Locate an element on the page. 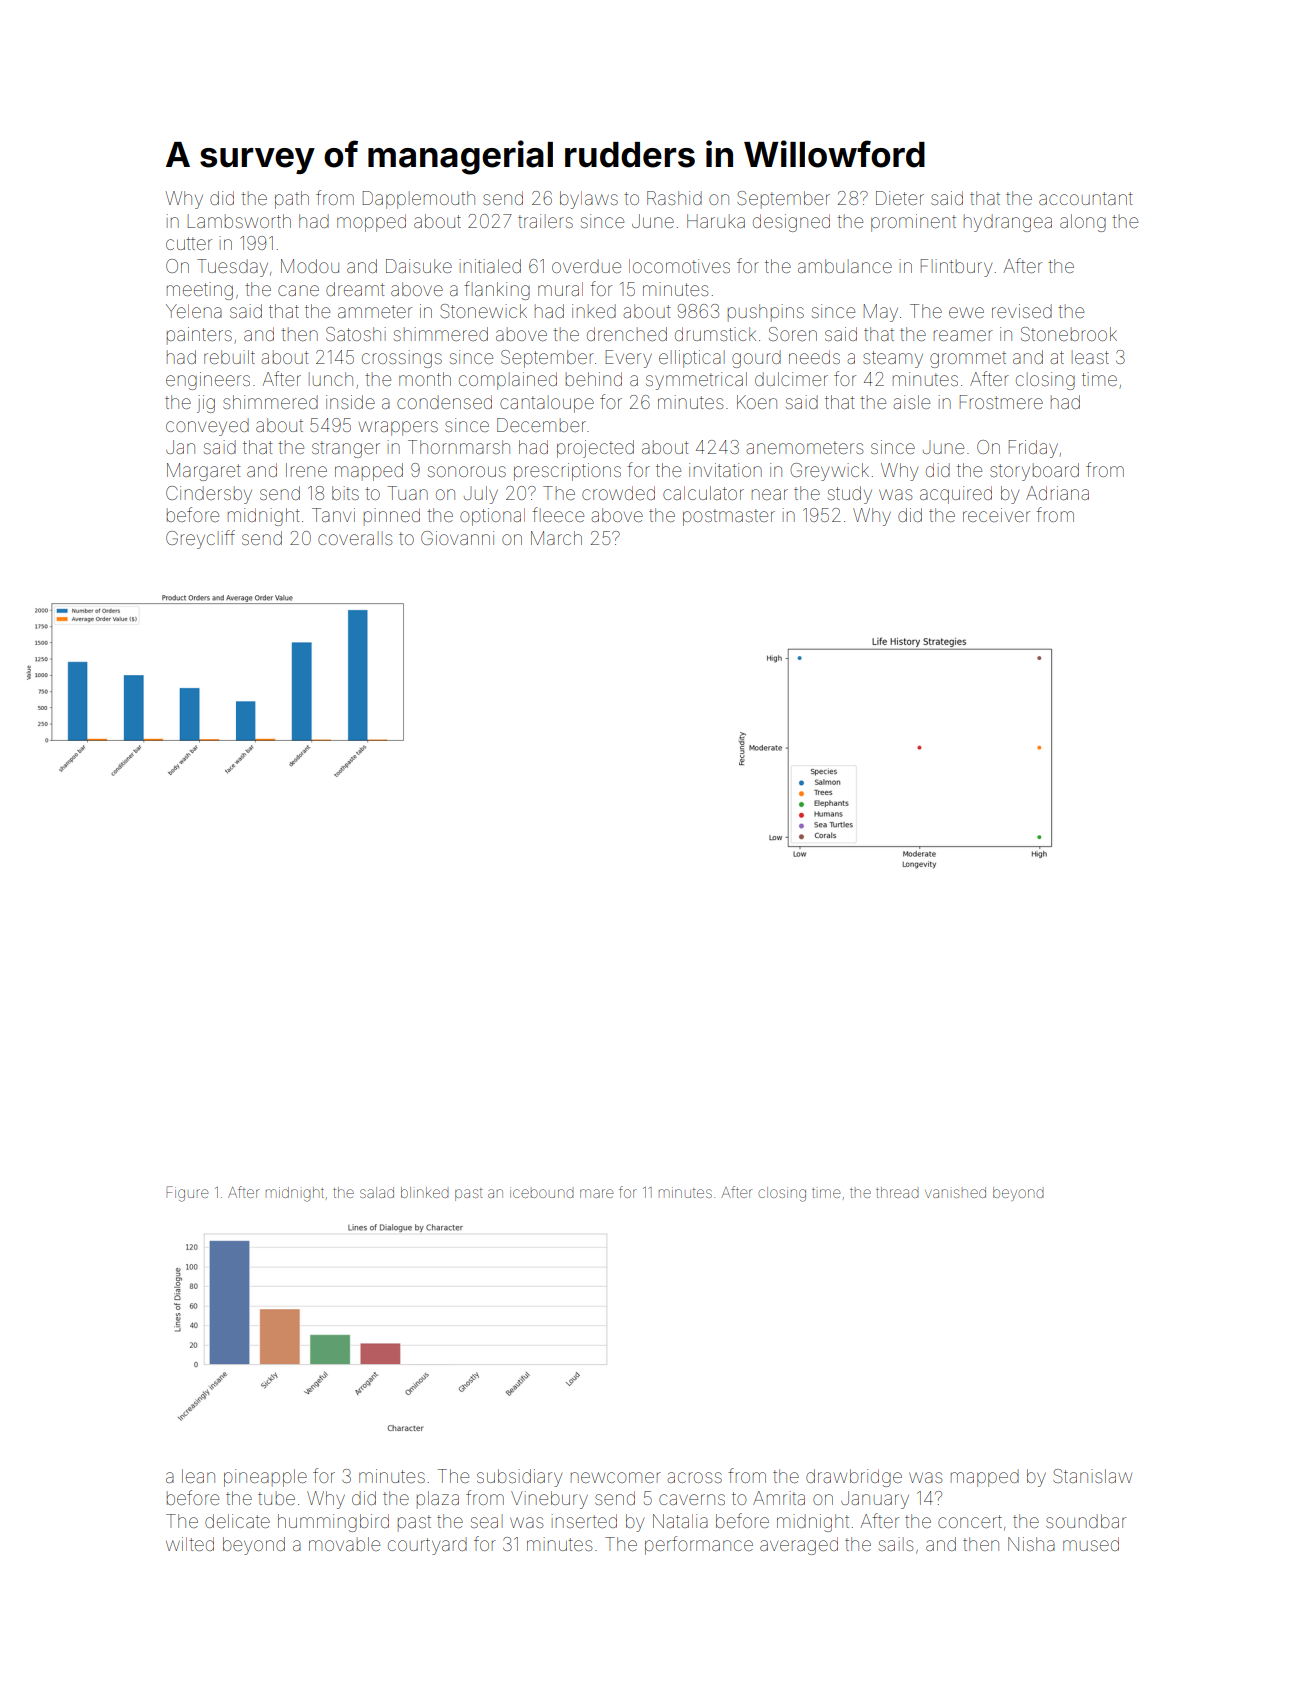 The height and width of the page is (1690, 1306). salad is located at coordinates (377, 1192).
